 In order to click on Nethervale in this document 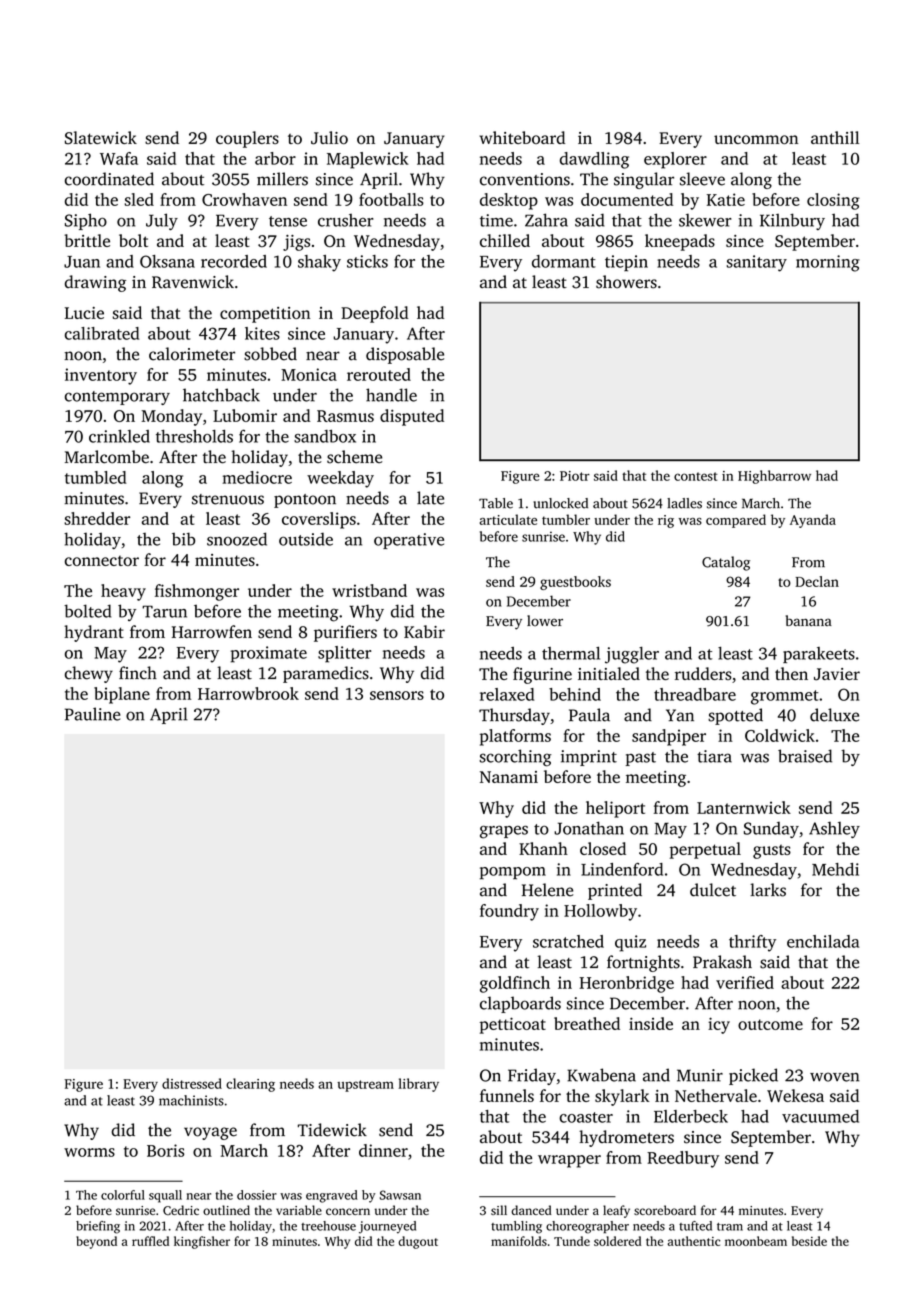, I will do `click(716, 1095)`.
